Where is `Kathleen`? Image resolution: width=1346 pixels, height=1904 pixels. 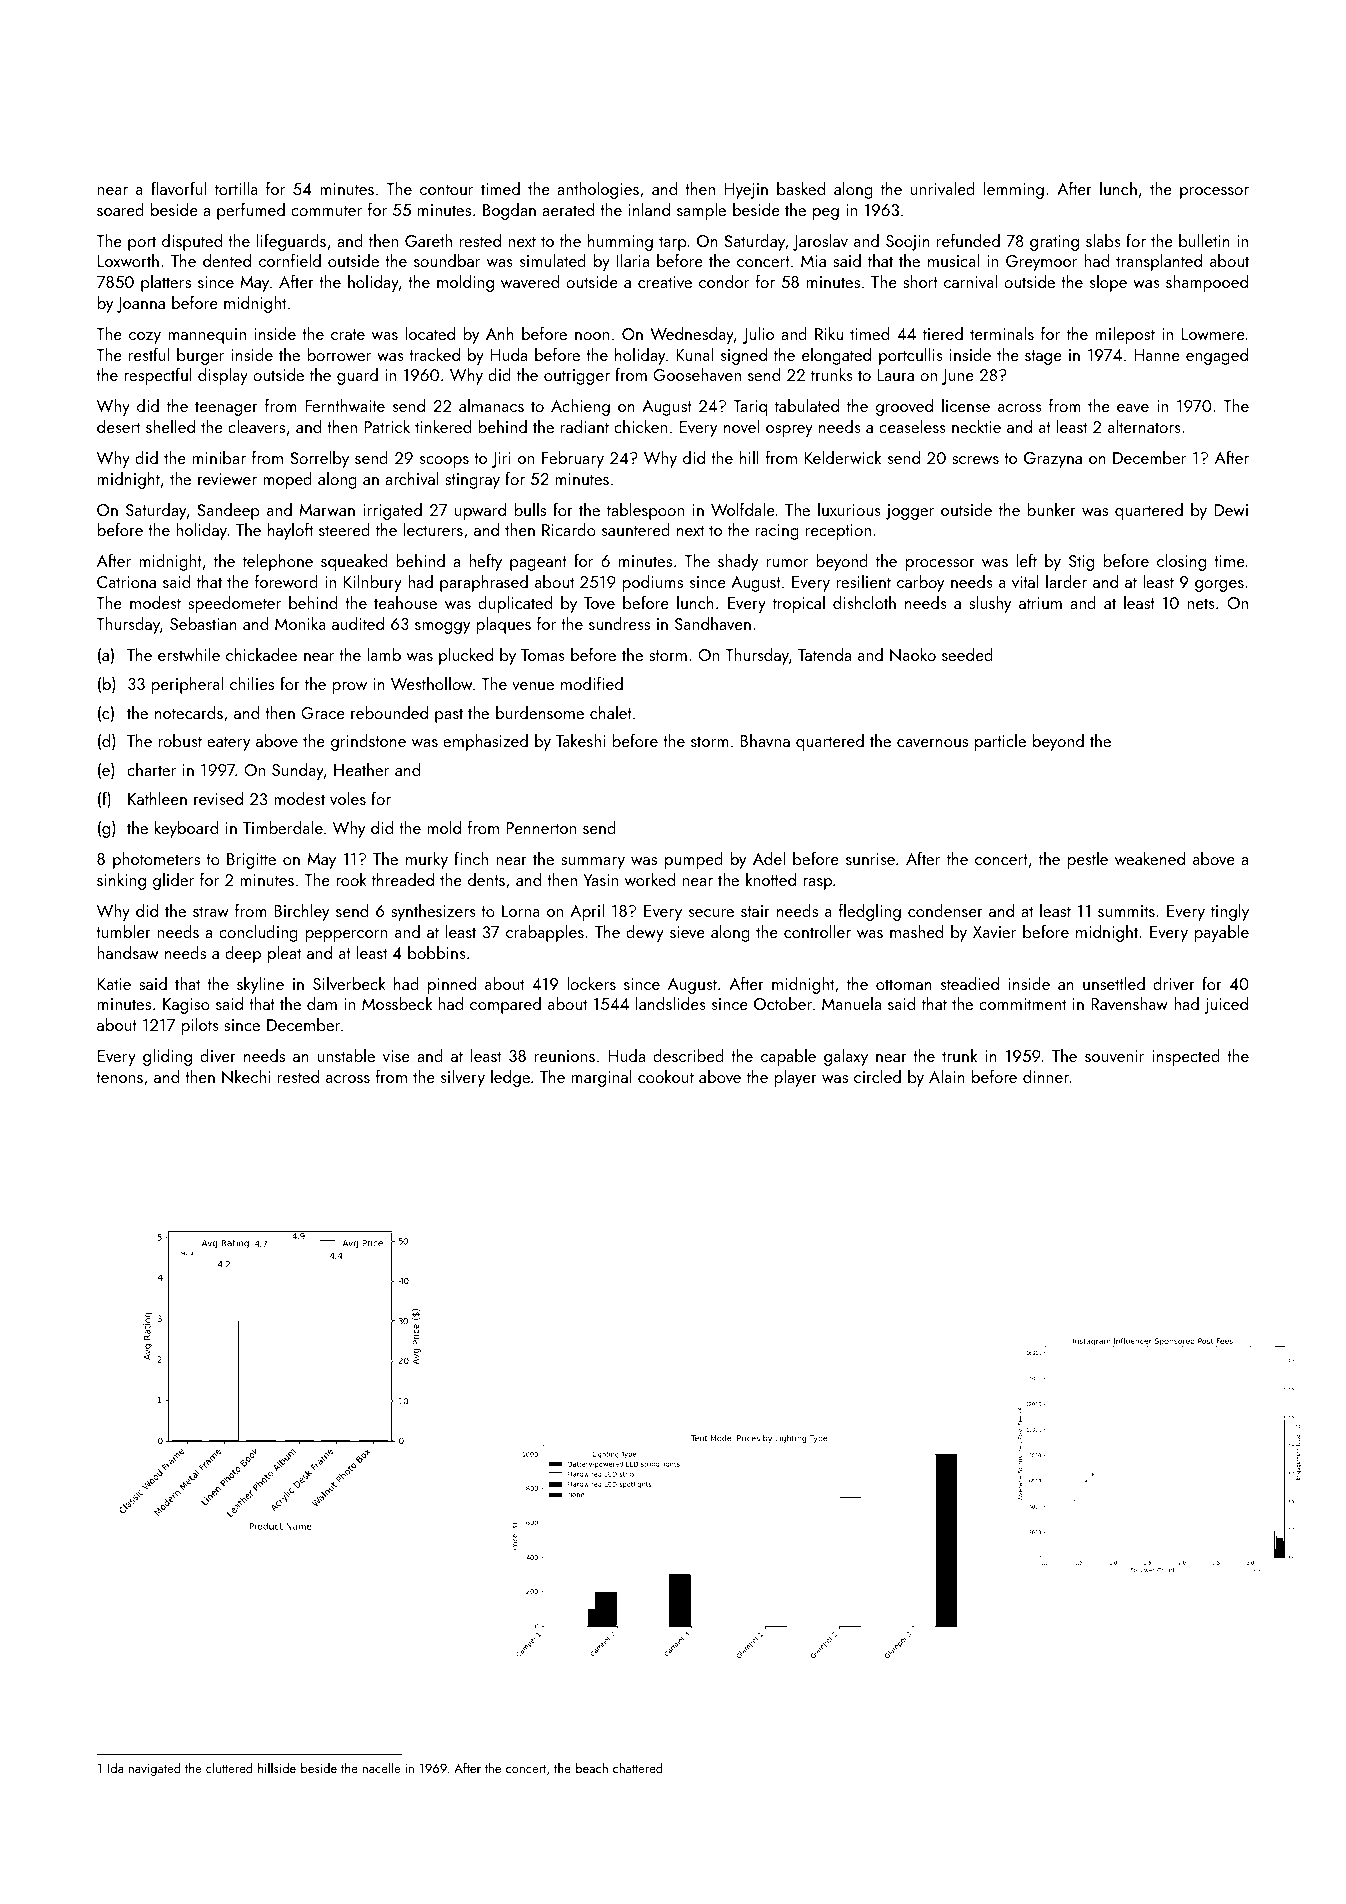
Kathleen is located at coordinates (157, 798).
